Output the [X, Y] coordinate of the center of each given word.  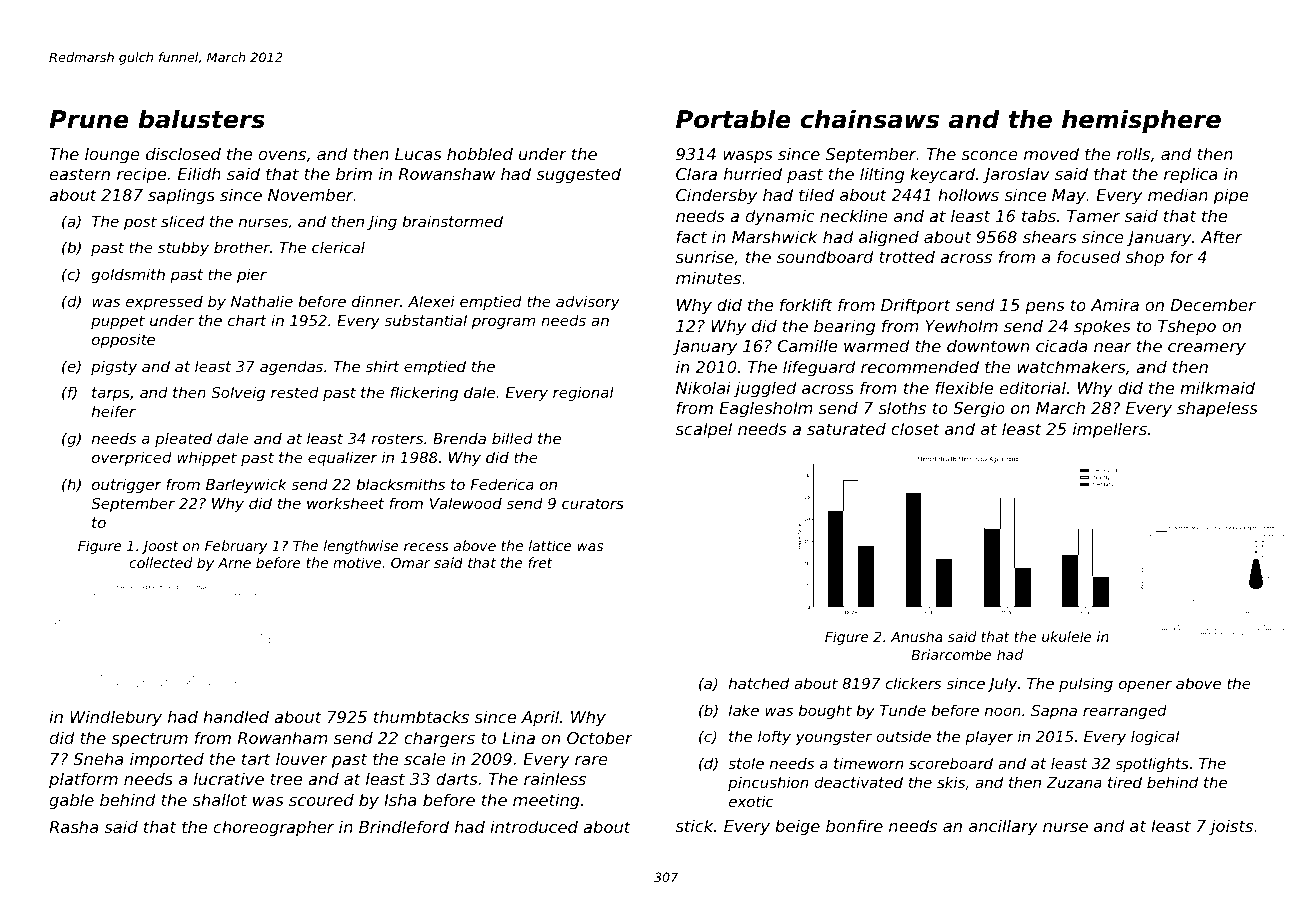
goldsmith [128, 275]
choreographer [274, 828]
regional [583, 393]
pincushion [768, 783]
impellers [1110, 430]
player [989, 737]
